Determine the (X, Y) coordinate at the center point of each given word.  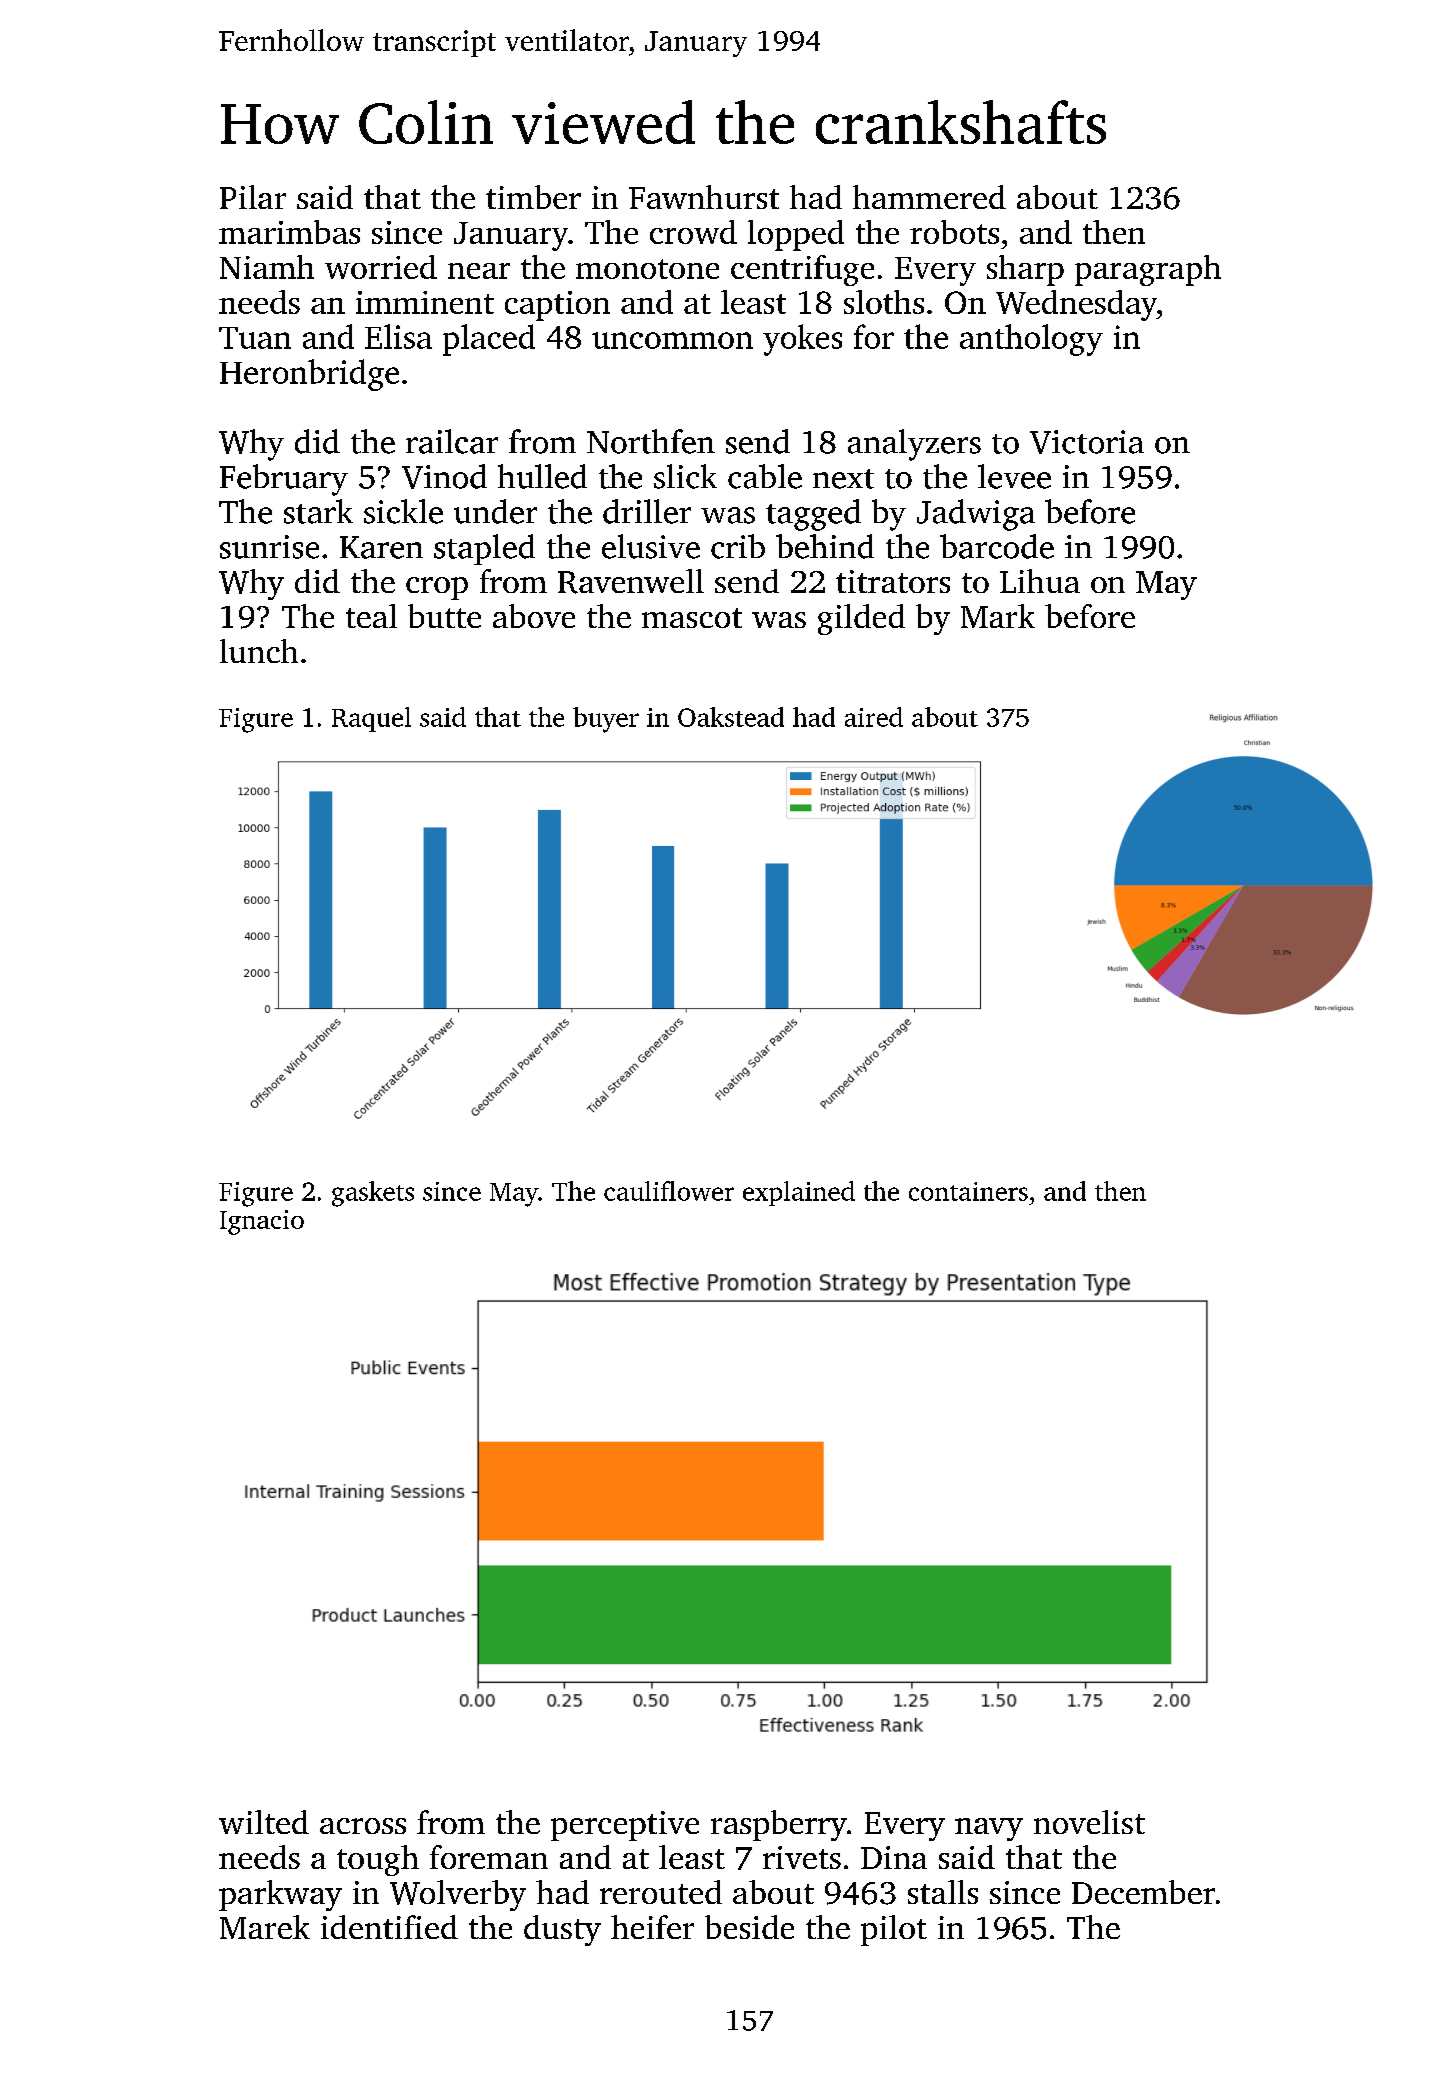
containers (968, 1191)
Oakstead (731, 717)
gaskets (373, 1194)
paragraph (1148, 270)
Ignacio (262, 1222)
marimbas (289, 232)
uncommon (672, 340)
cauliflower (669, 1191)
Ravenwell (631, 581)
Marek (265, 1927)
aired (874, 717)
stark (318, 511)
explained (799, 1193)
